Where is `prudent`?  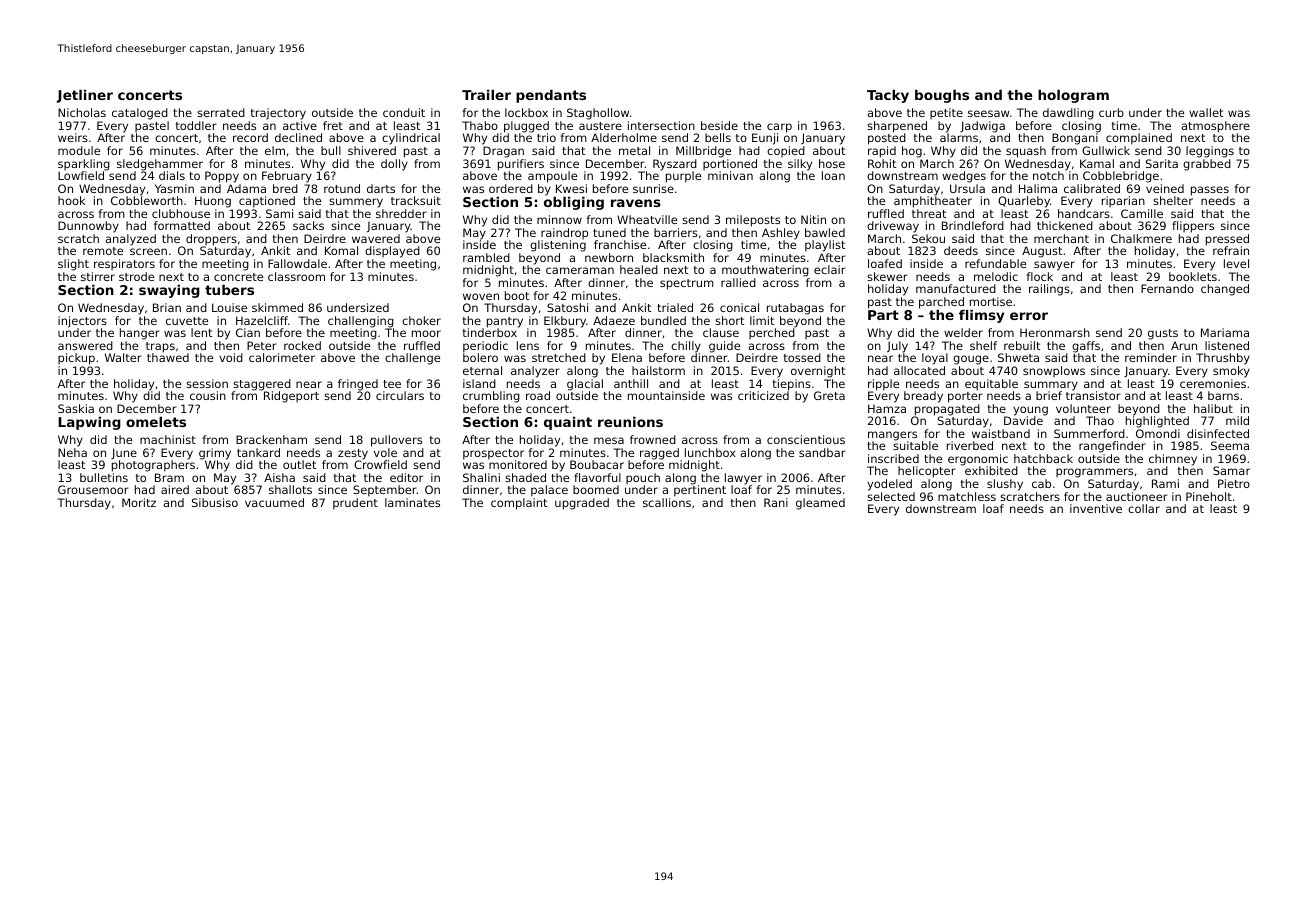 prudent is located at coordinates (355, 504).
